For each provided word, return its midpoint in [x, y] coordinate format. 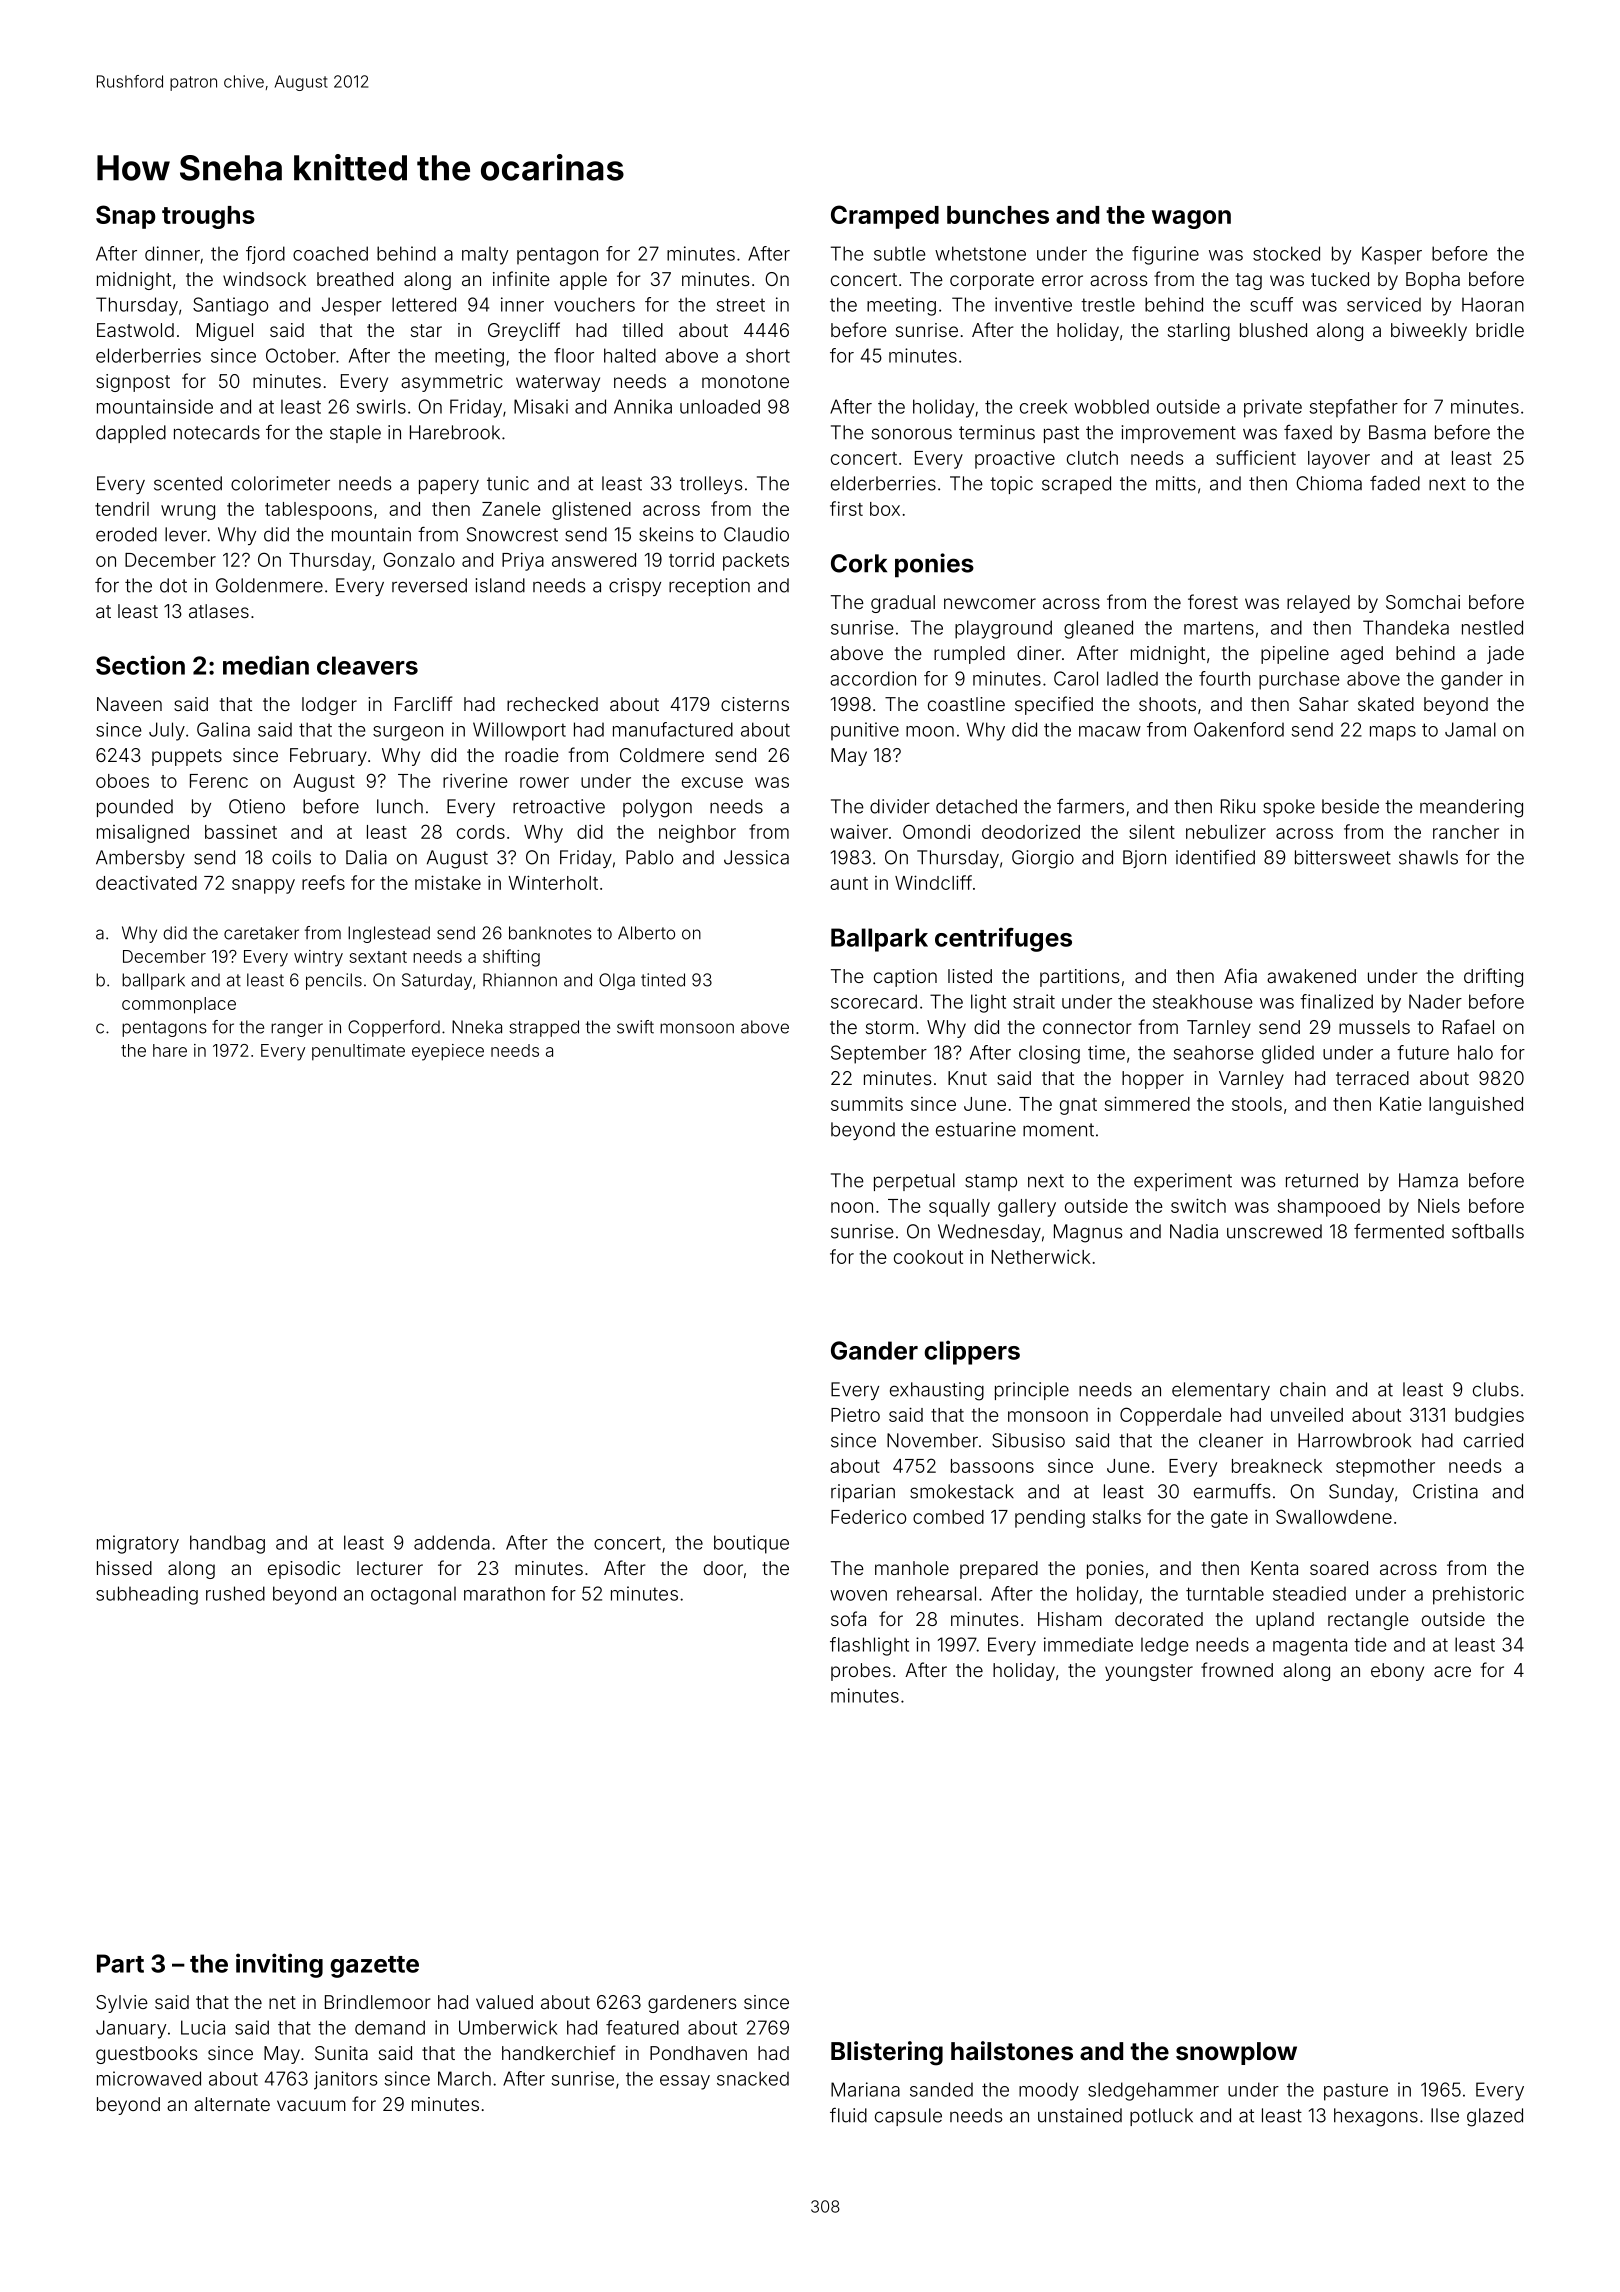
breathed [355, 279]
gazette [374, 1967]
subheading [147, 1595]
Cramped [885, 217]
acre [1452, 1671]
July [167, 731]
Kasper [1392, 255]
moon [930, 731]
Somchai [1423, 602]
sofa [848, 1618]
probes [861, 1672]
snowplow [1236, 2053]
